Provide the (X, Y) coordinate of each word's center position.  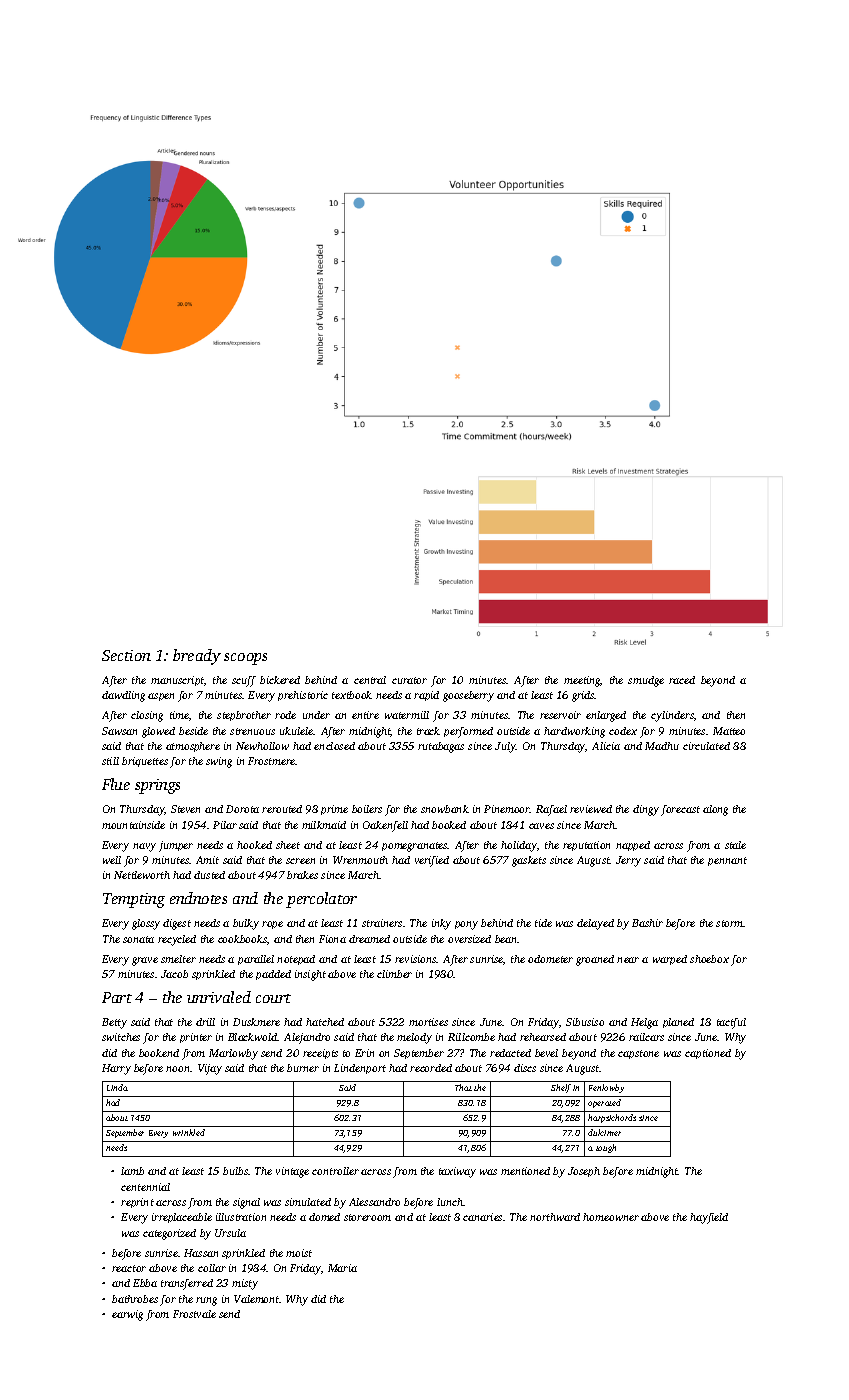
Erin (364, 1053)
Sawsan (119, 731)
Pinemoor (507, 809)
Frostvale (194, 1314)
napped (633, 846)
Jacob (174, 974)
